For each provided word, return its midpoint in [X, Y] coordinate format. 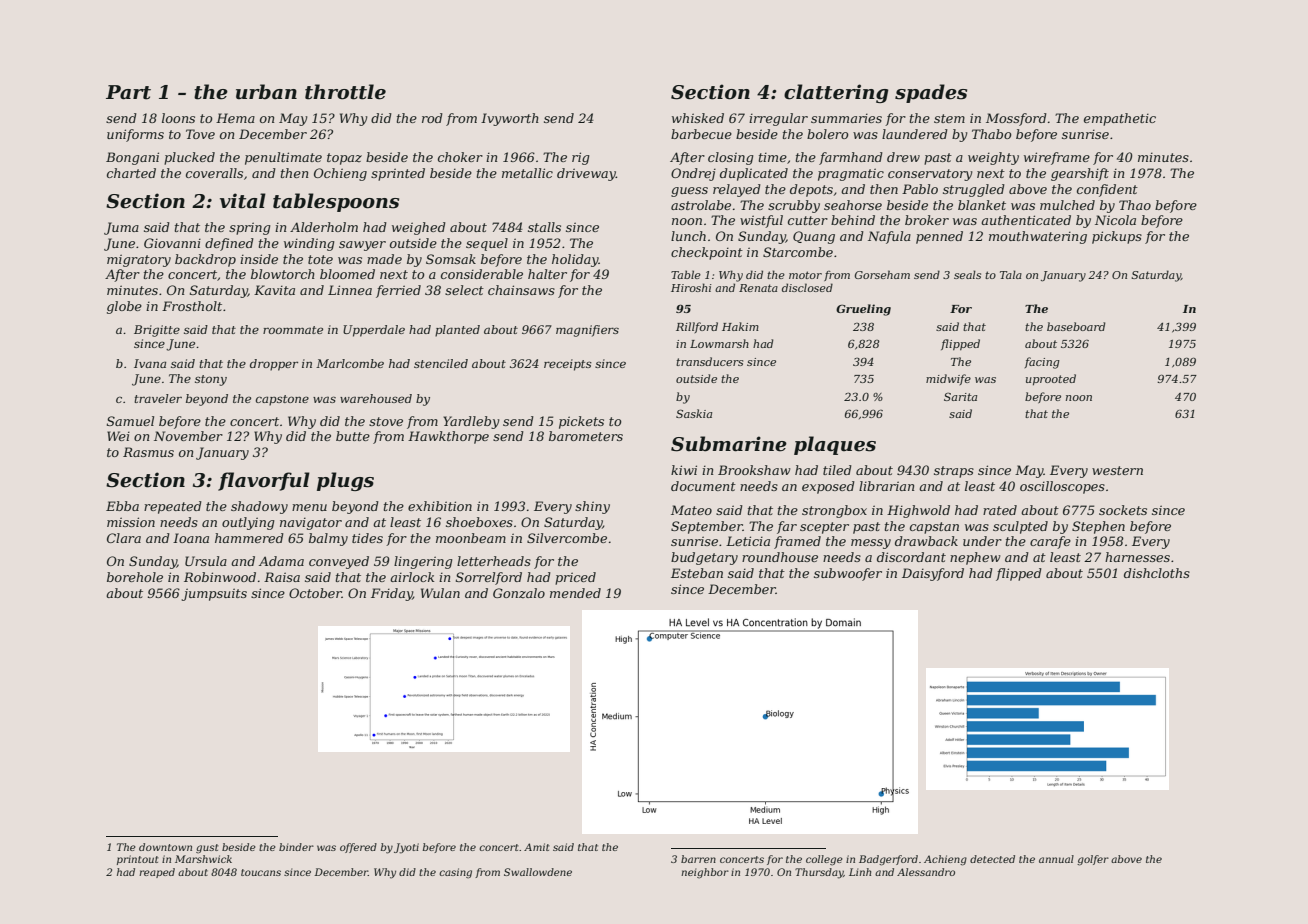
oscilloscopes [1062, 487]
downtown [165, 847]
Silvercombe [567, 538]
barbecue [701, 134]
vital [243, 201]
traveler [158, 398]
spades [931, 93]
